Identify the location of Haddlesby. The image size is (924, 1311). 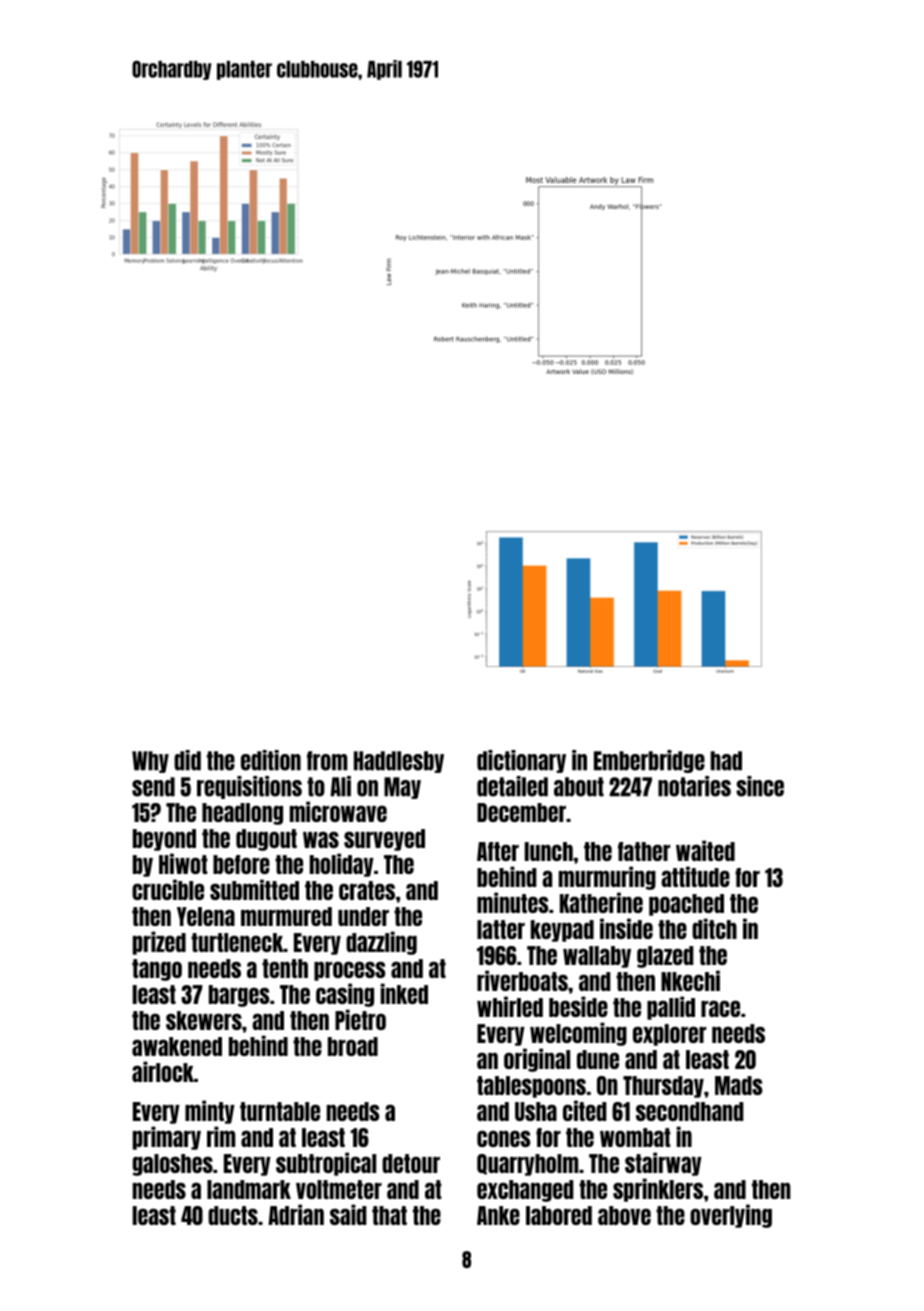
(399, 762).
